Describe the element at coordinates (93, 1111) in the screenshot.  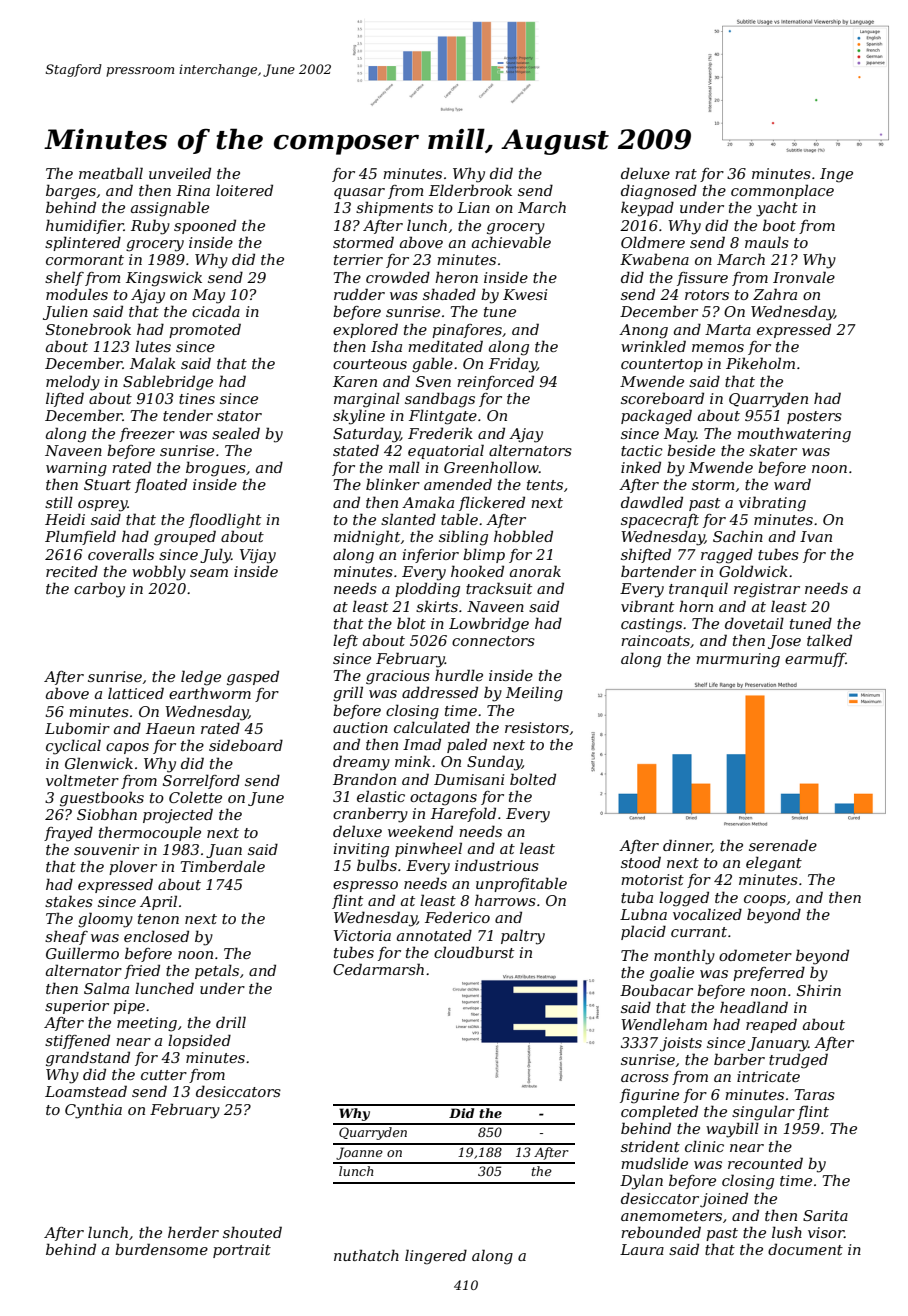
I see `Cynthia` at that location.
